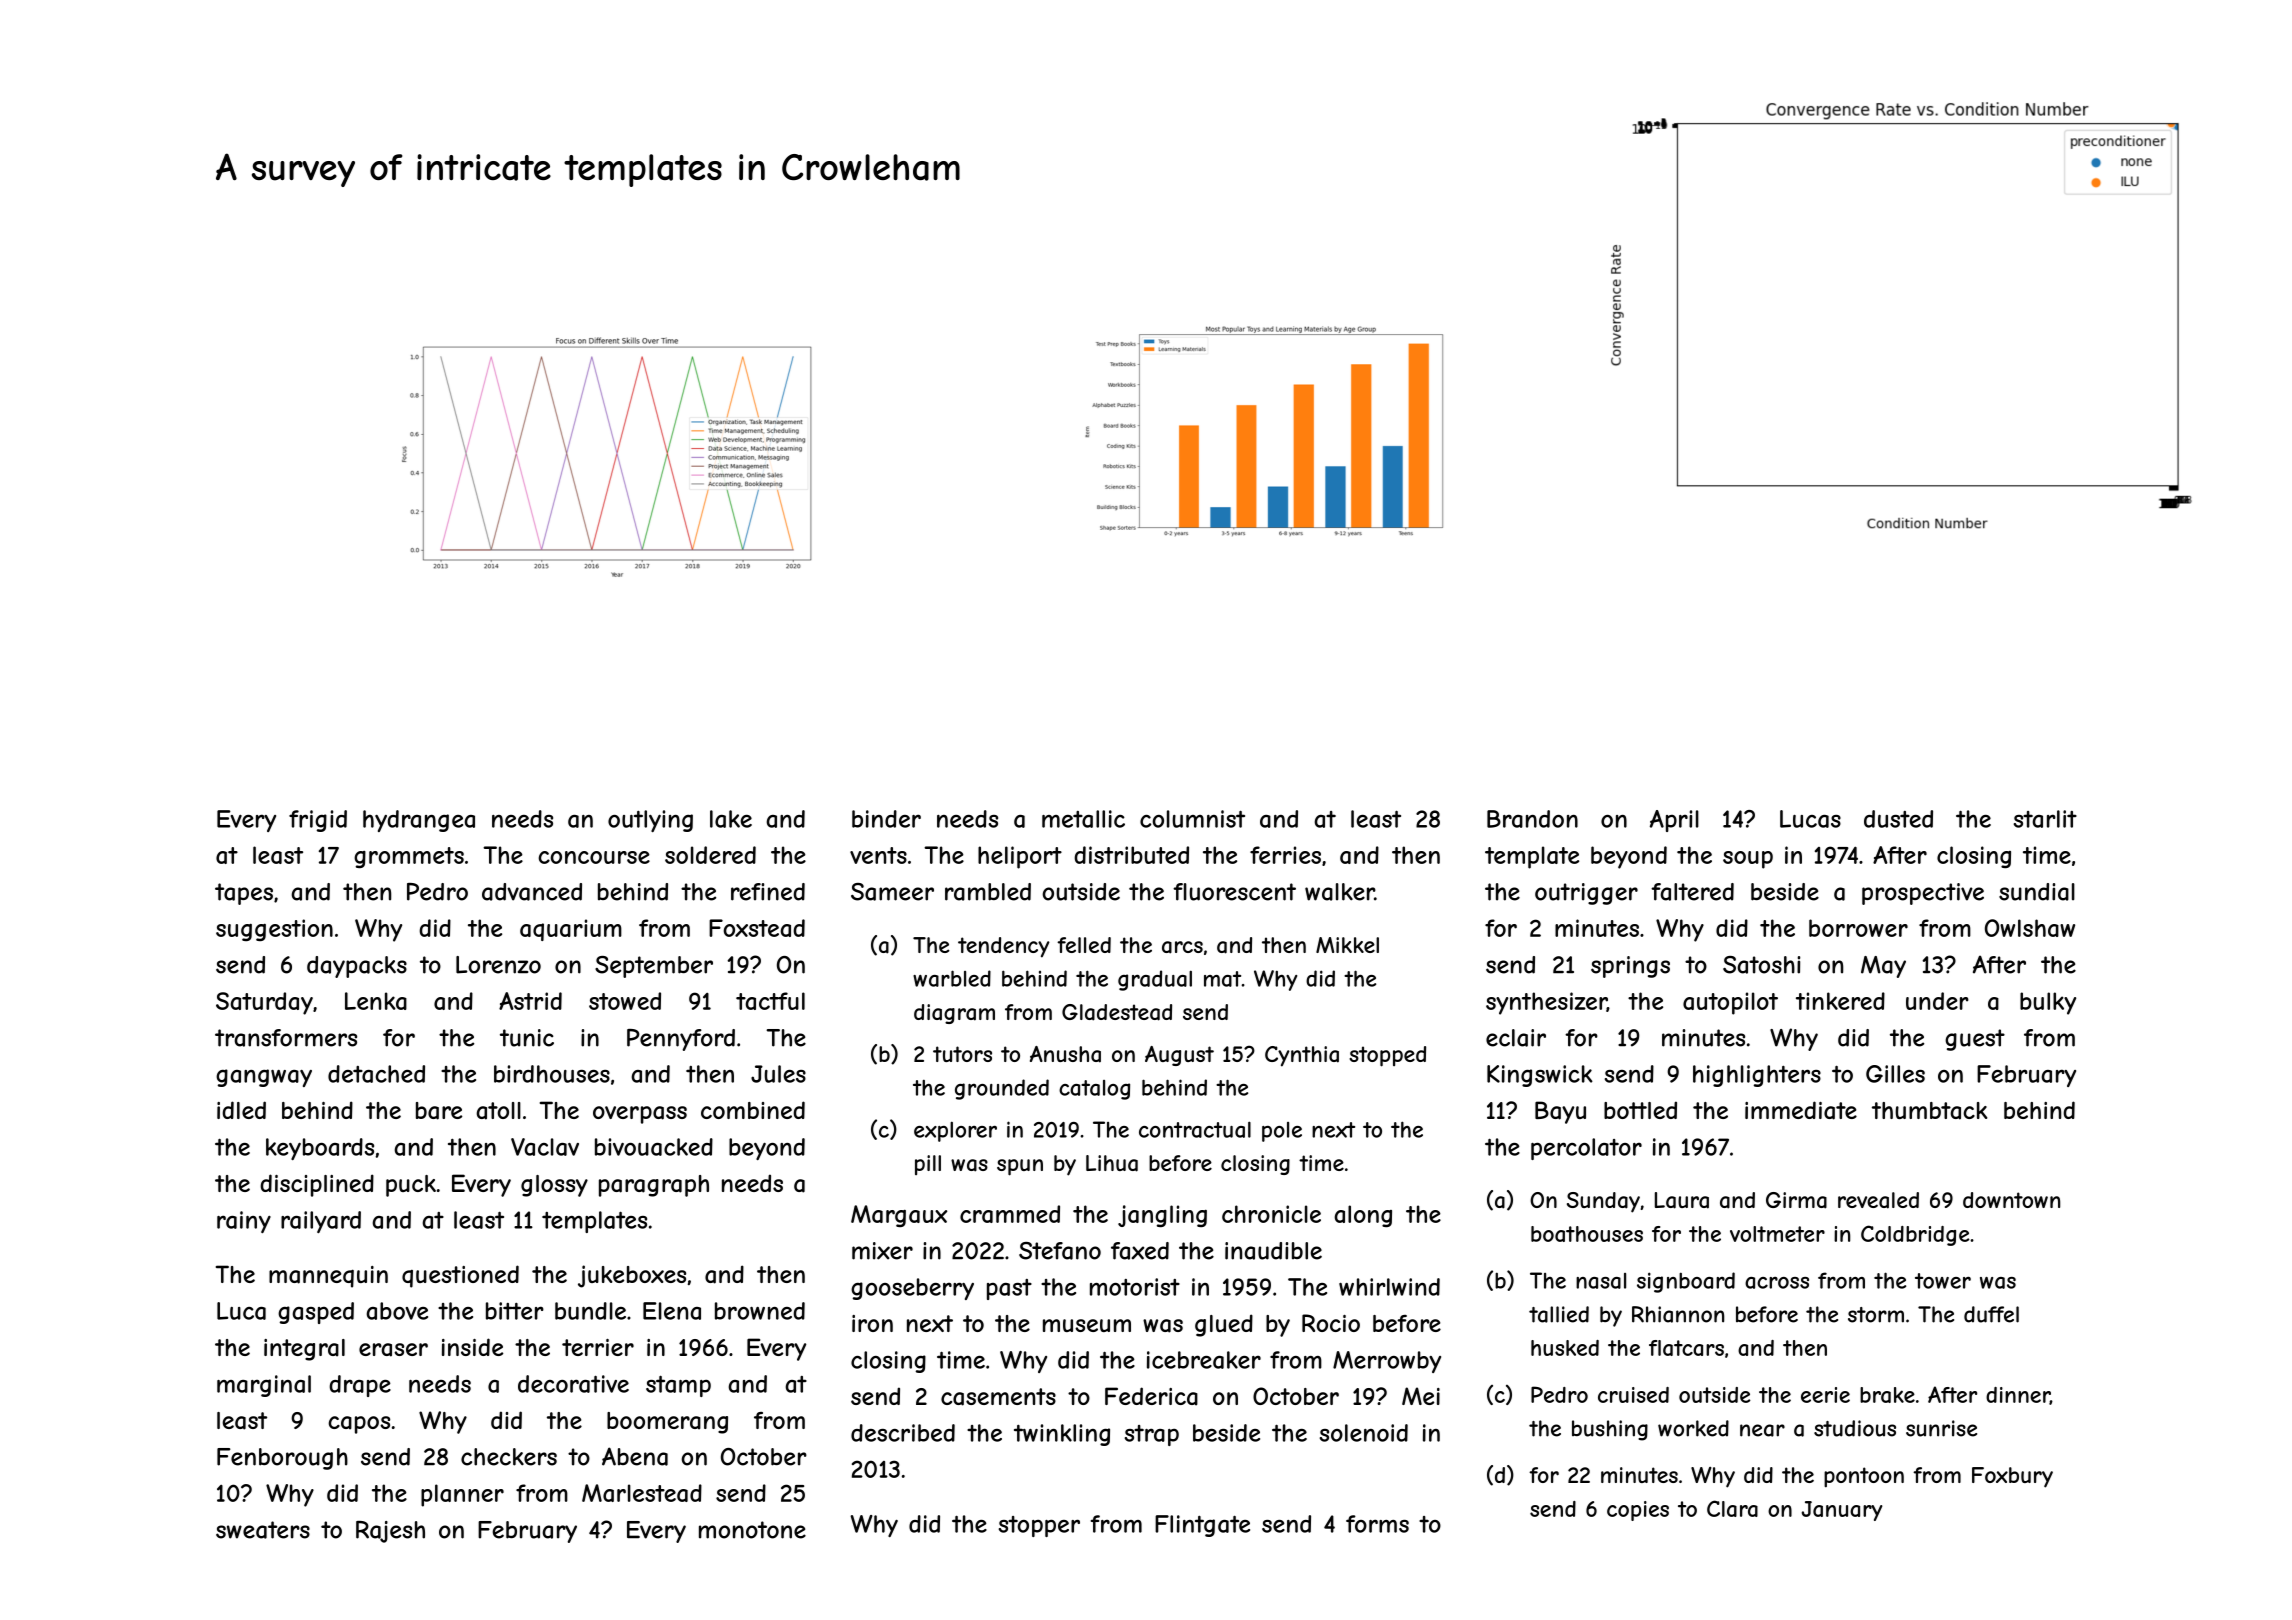 This image has width=2292, height=1620. What do you see at coordinates (390, 1532) in the image?
I see `Rajesh` at bounding box center [390, 1532].
